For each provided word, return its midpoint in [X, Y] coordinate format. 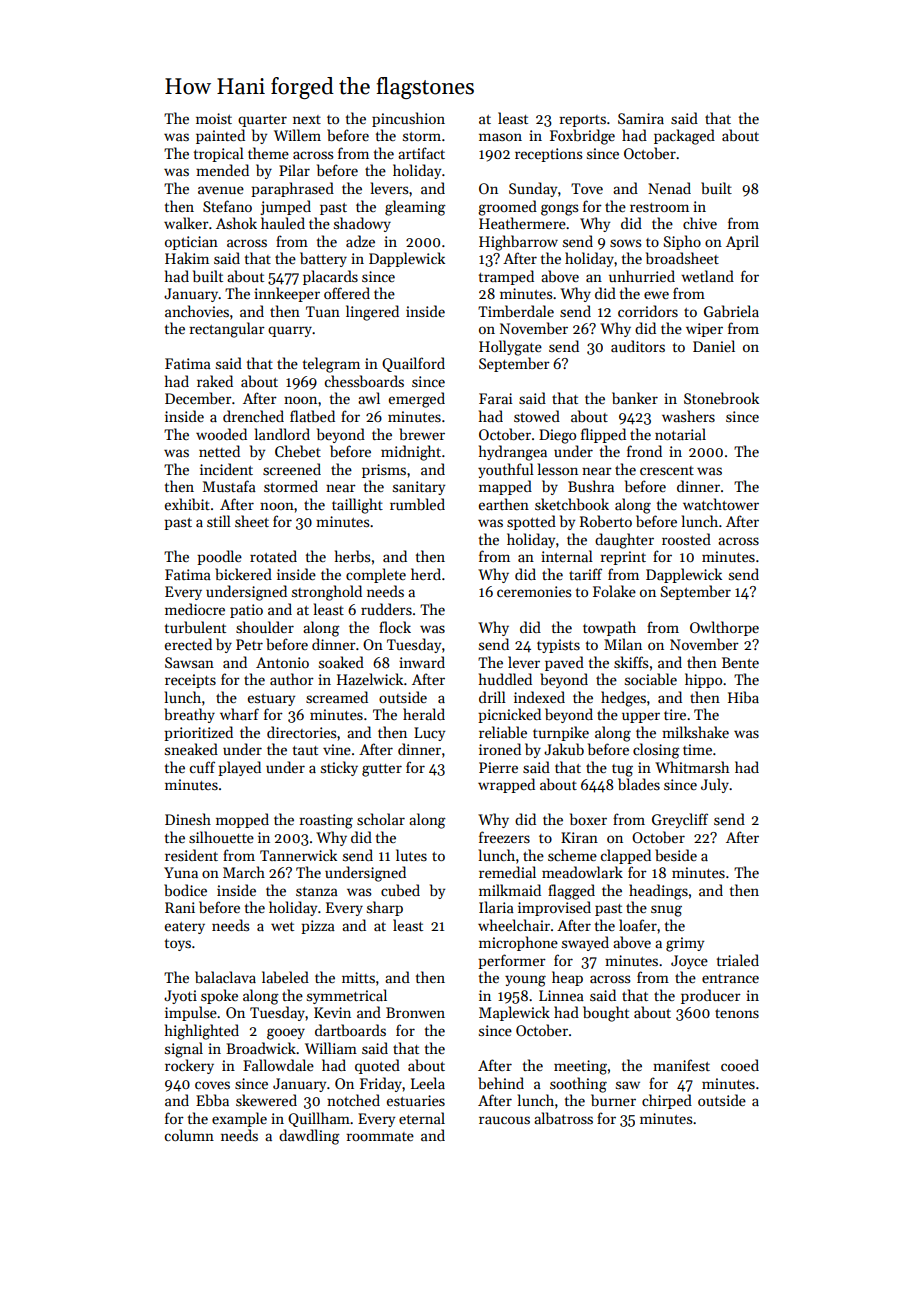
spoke [219, 996]
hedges [623, 699]
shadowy [362, 224]
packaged [684, 137]
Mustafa [229, 486]
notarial [680, 434]
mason [500, 137]
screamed [337, 697]
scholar [381, 819]
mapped [505, 487]
